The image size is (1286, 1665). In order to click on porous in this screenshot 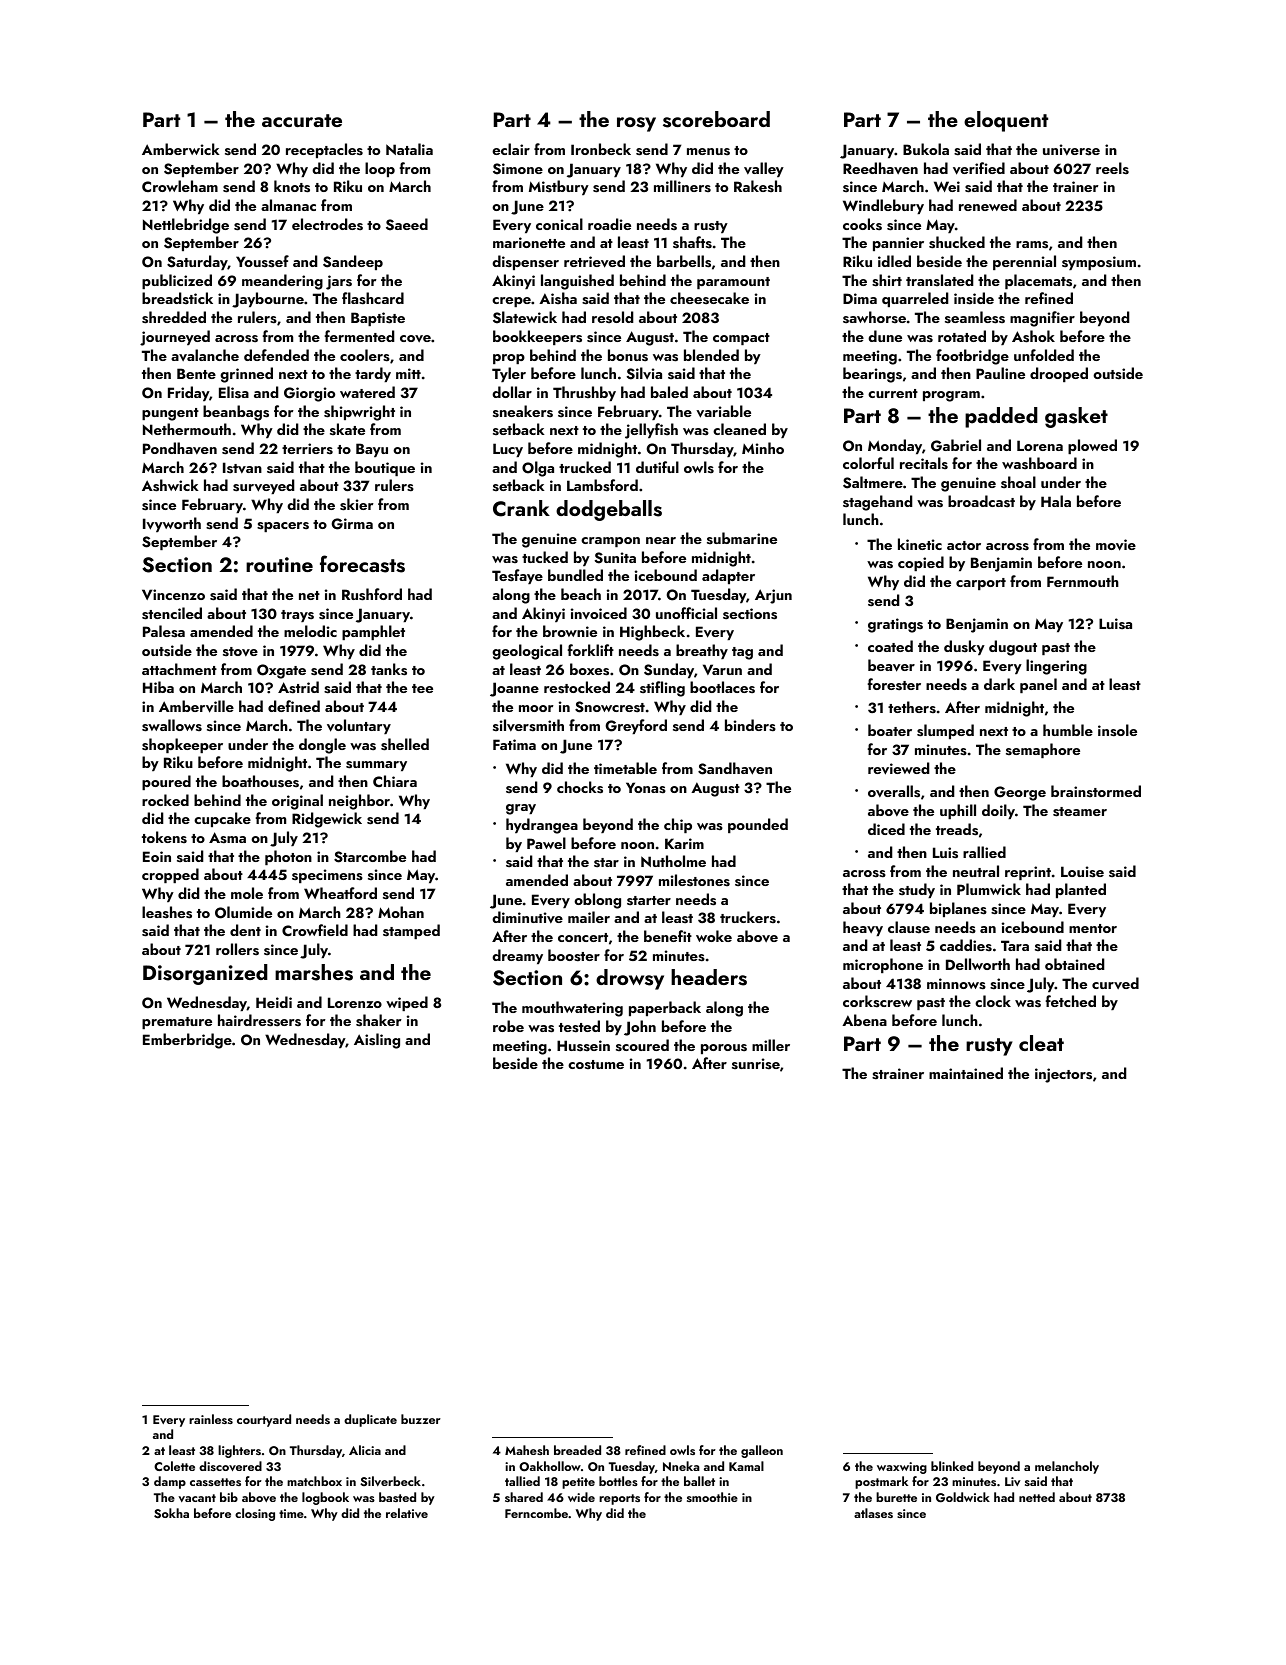, I will do `click(724, 1049)`.
